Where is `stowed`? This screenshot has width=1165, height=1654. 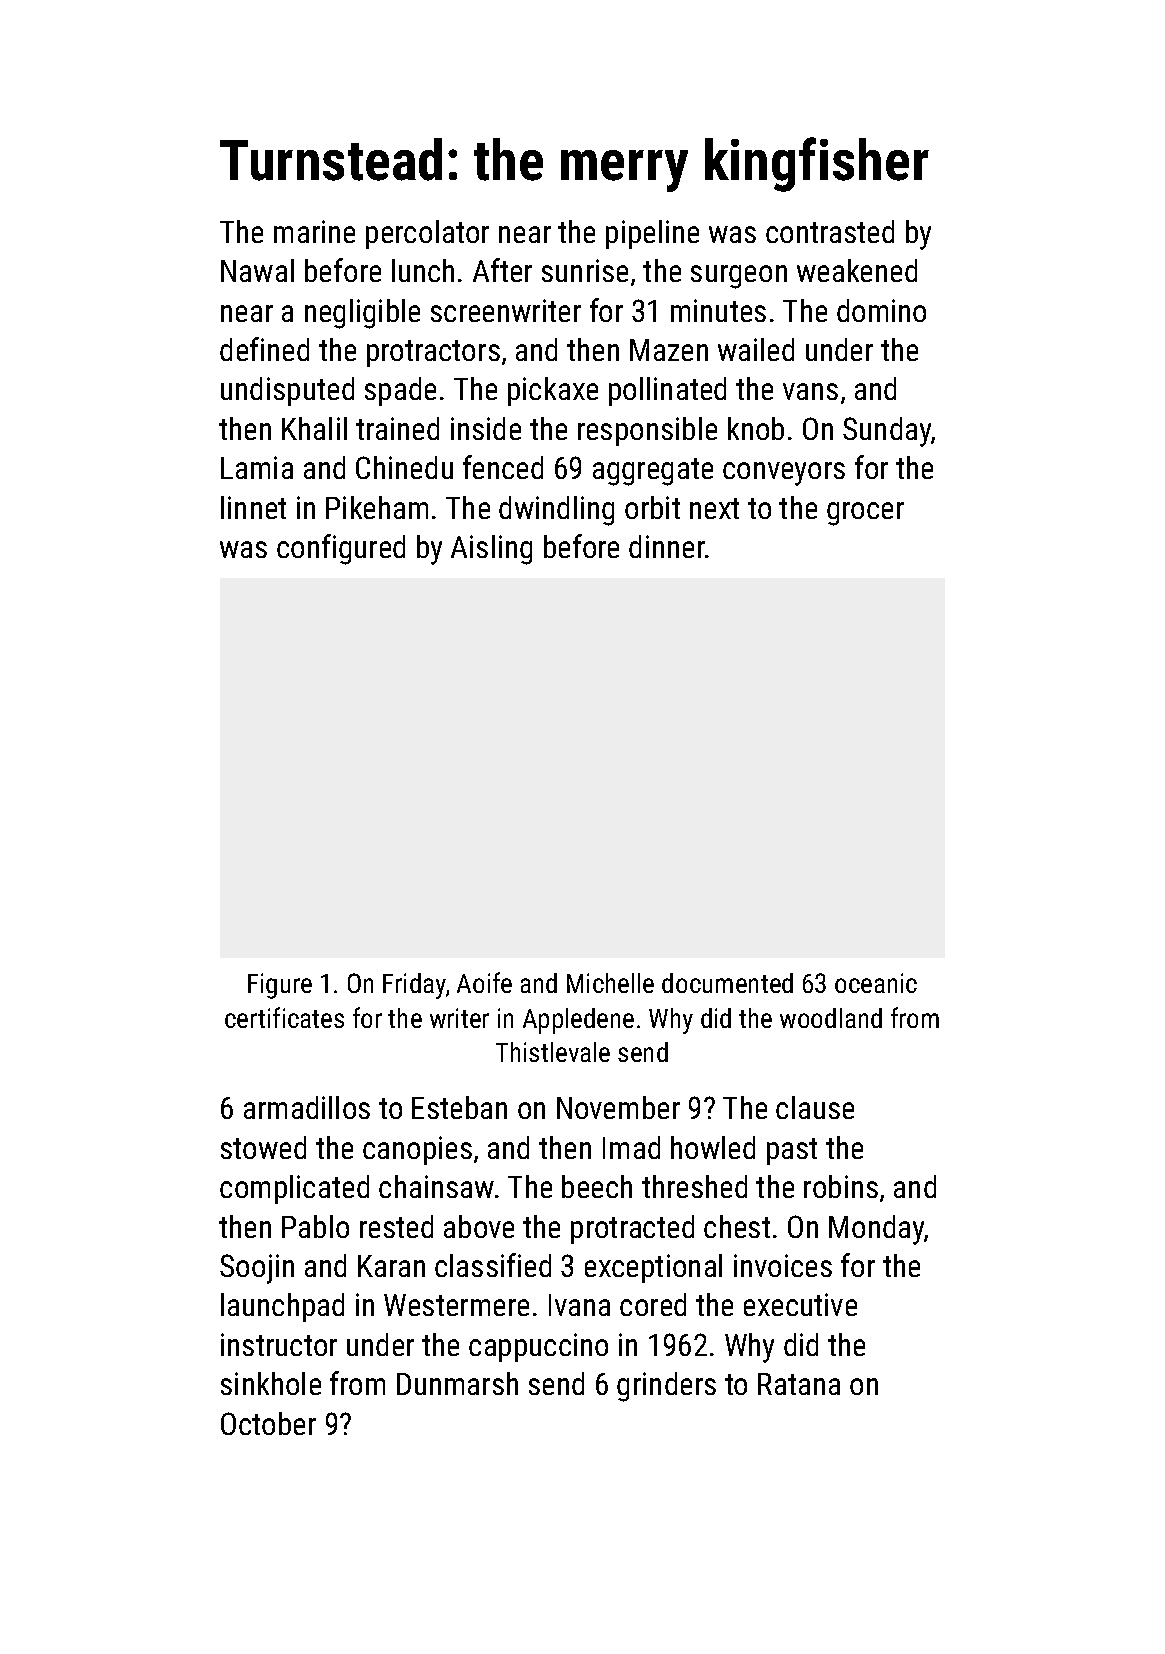 stowed is located at coordinates (263, 1147).
